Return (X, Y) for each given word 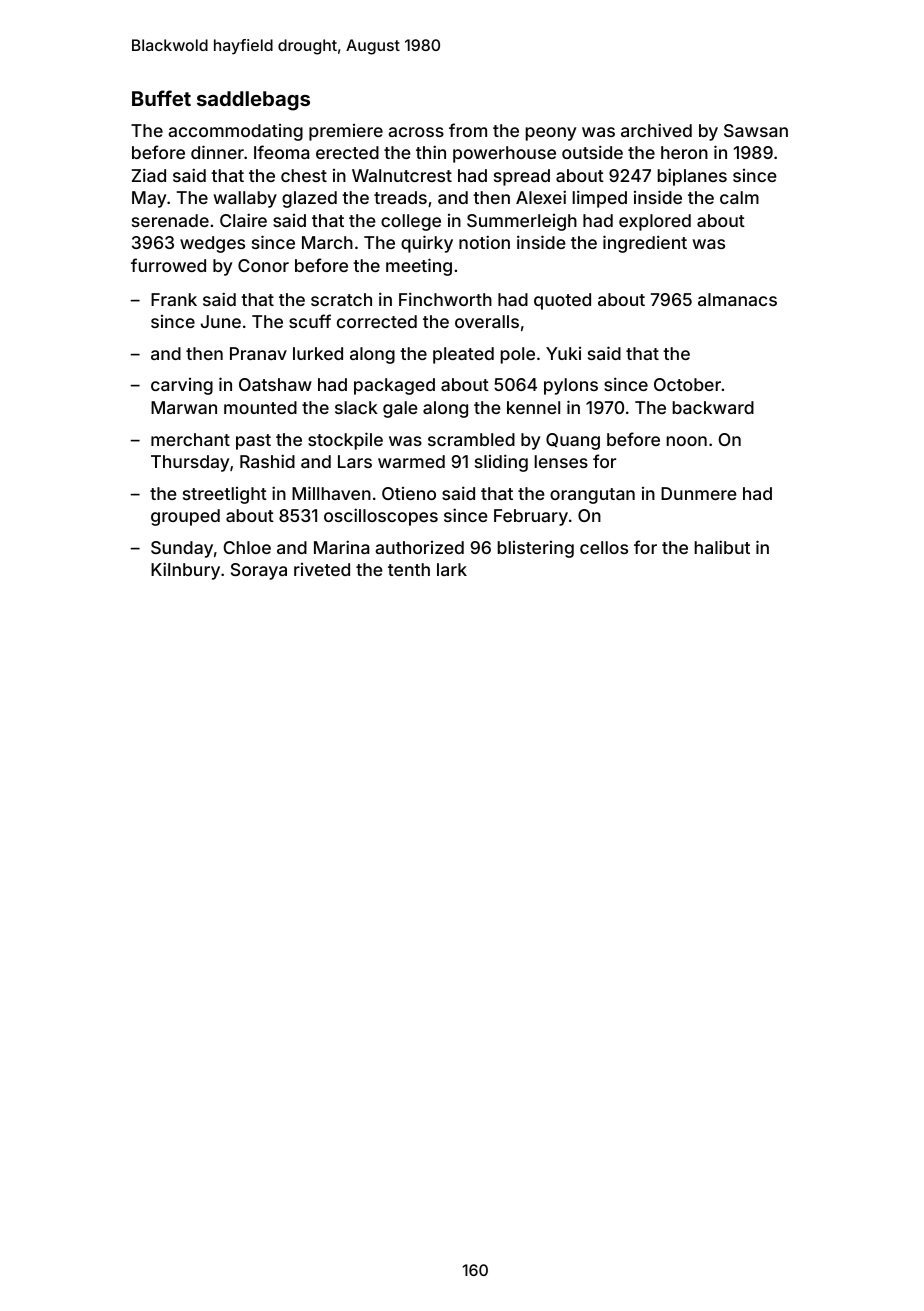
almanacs (737, 299)
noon (687, 441)
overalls (487, 321)
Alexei (541, 197)
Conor (263, 265)
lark (452, 569)
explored (655, 222)
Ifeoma (281, 152)
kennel (533, 407)
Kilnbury (185, 571)
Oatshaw (275, 384)
